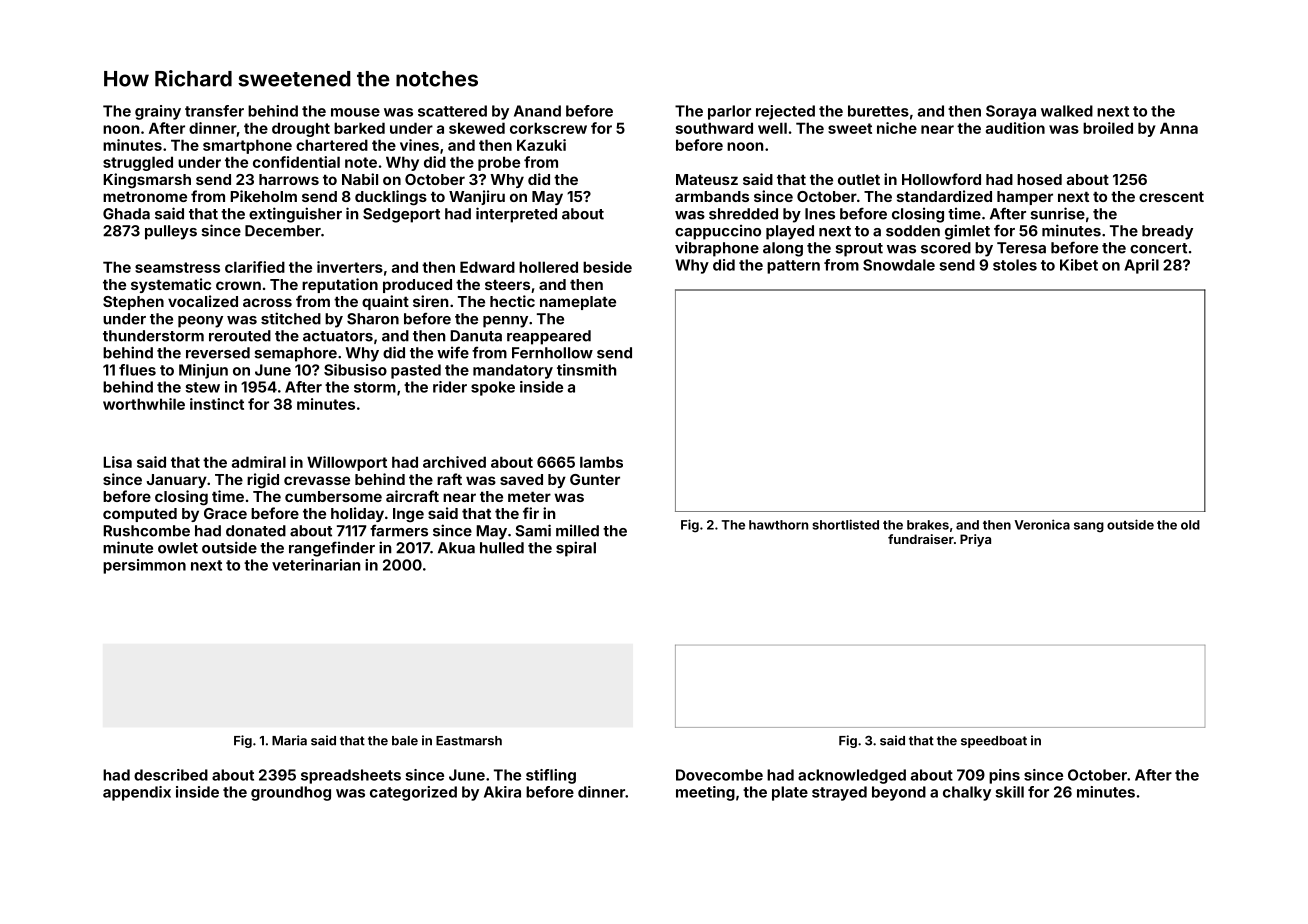 This screenshot has height=924, width=1308. I want to click on meeting, so click(705, 793).
